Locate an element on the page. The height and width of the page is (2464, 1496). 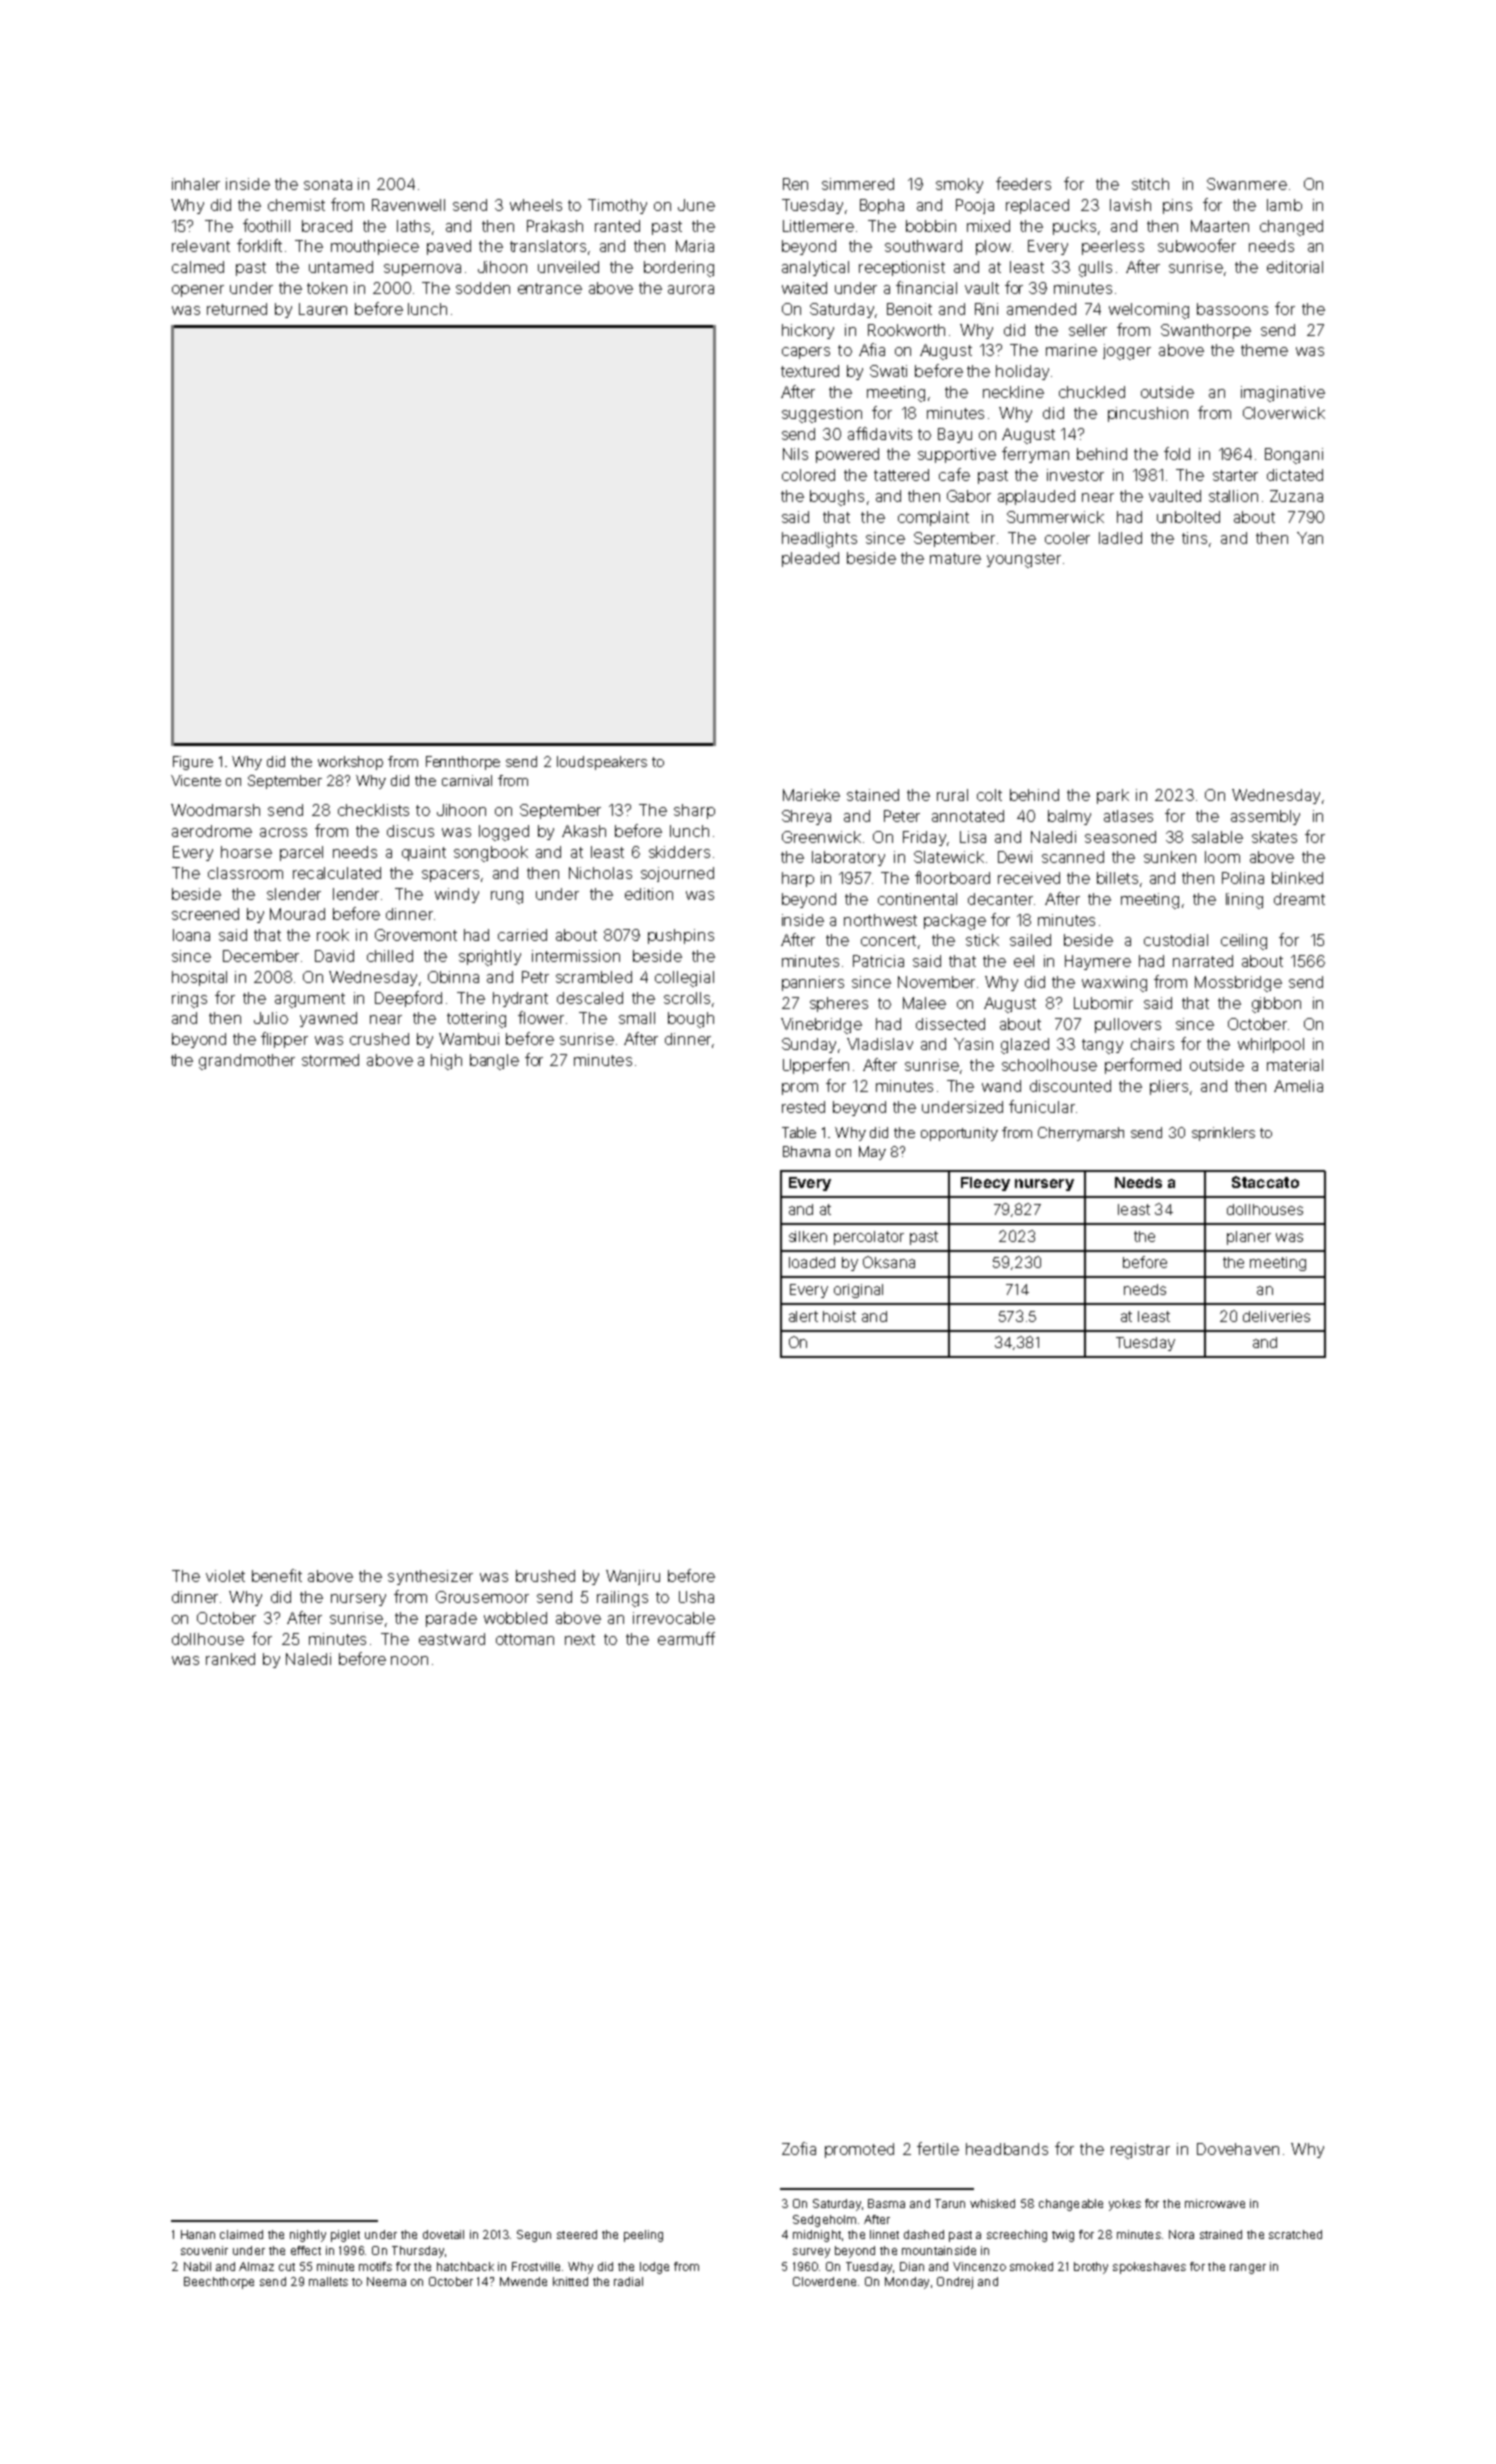
mallets is located at coordinates (328, 2281).
